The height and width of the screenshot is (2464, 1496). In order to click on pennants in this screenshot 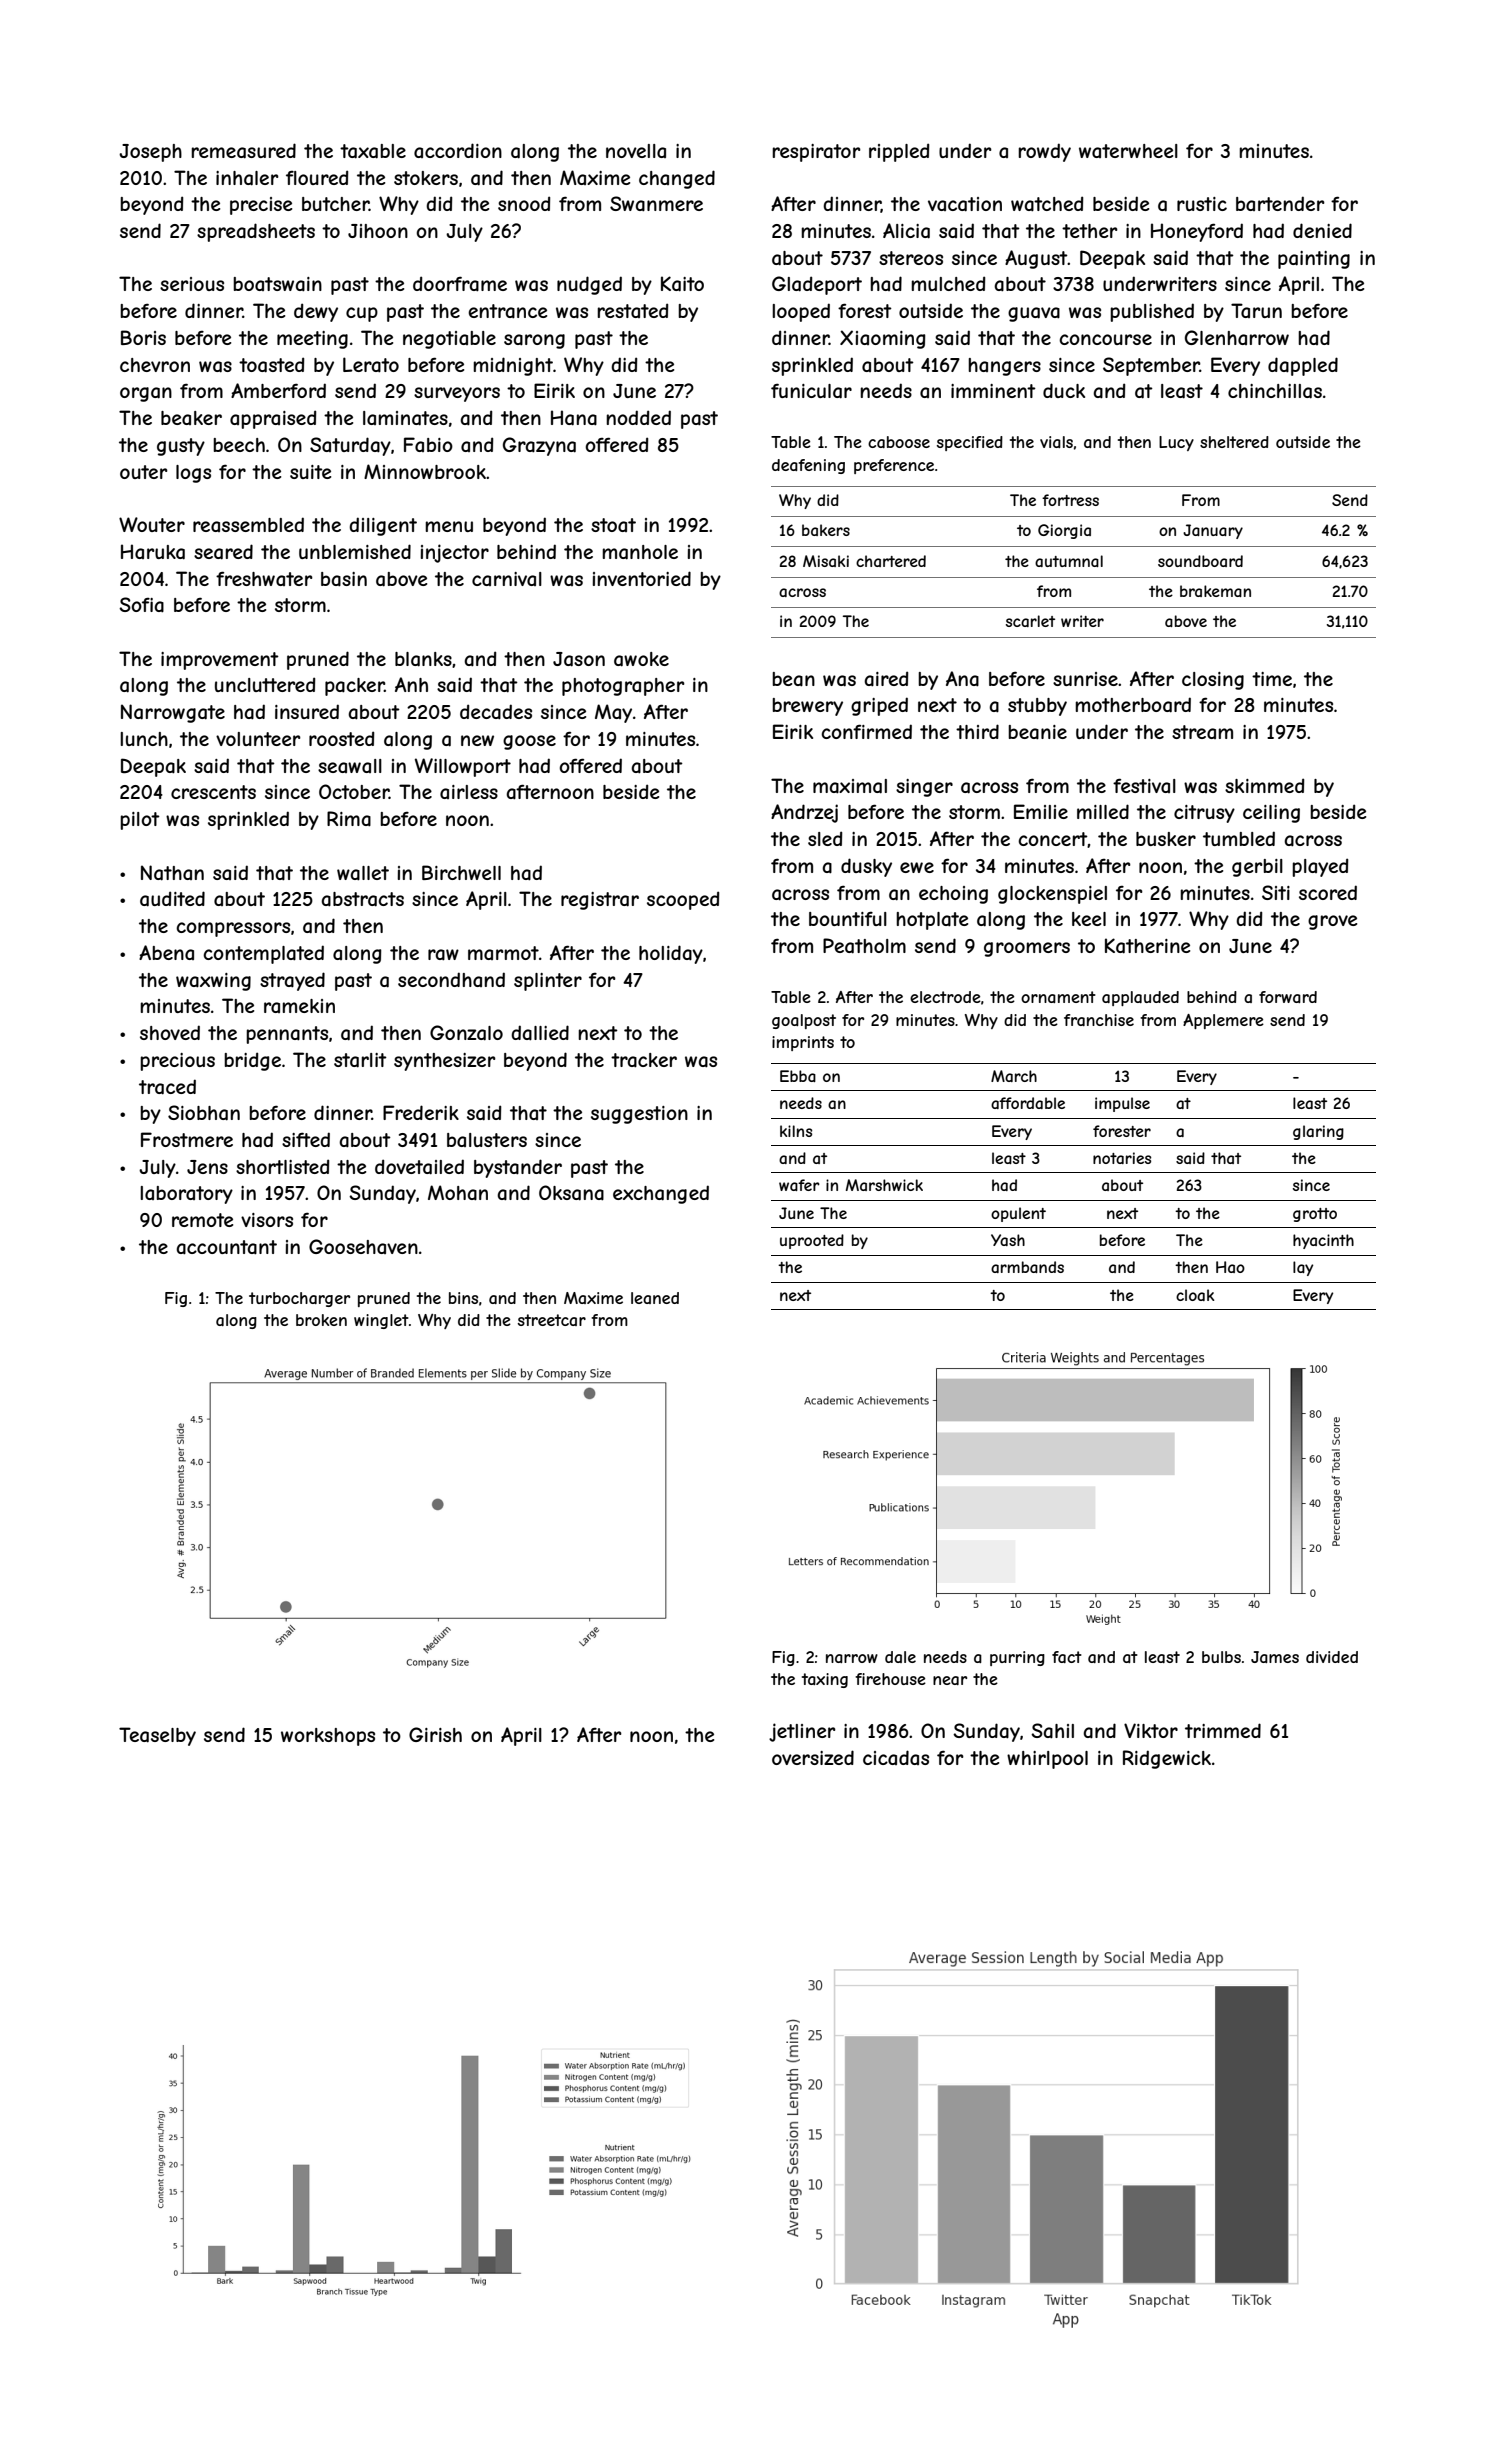, I will do `click(287, 1035)`.
